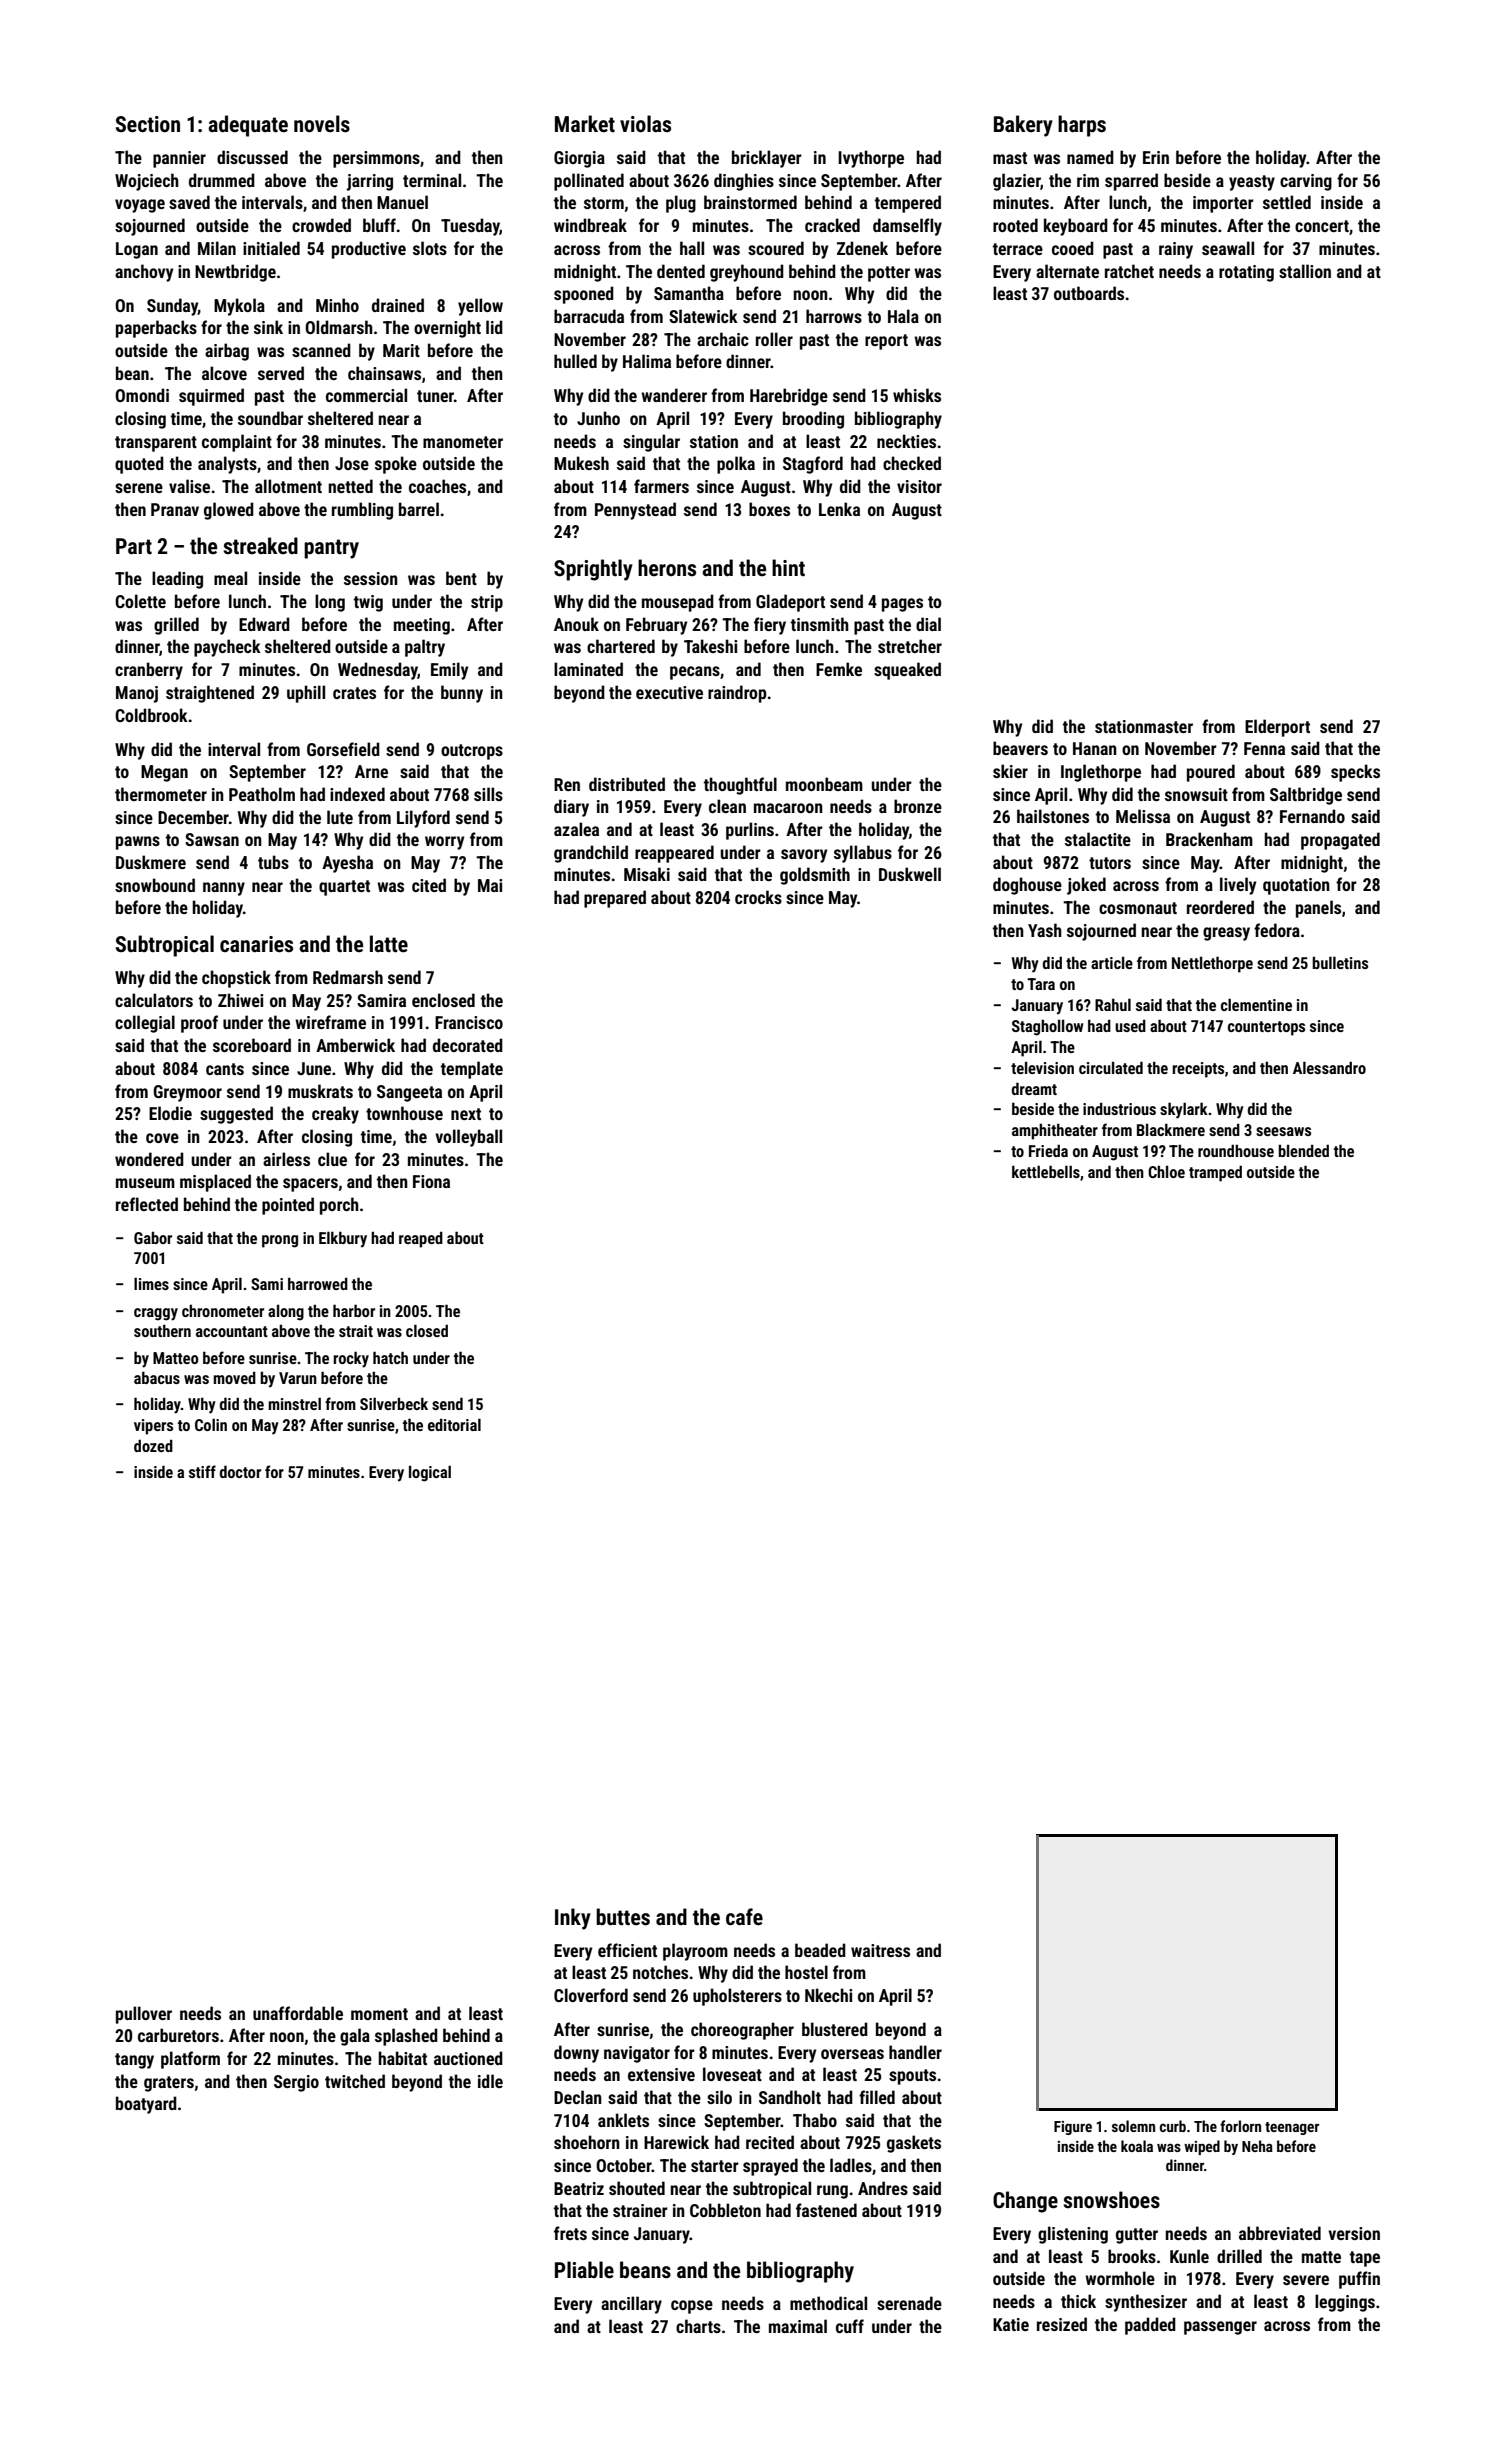 The height and width of the page is (2464, 1496). I want to click on gaskets, so click(914, 2144).
